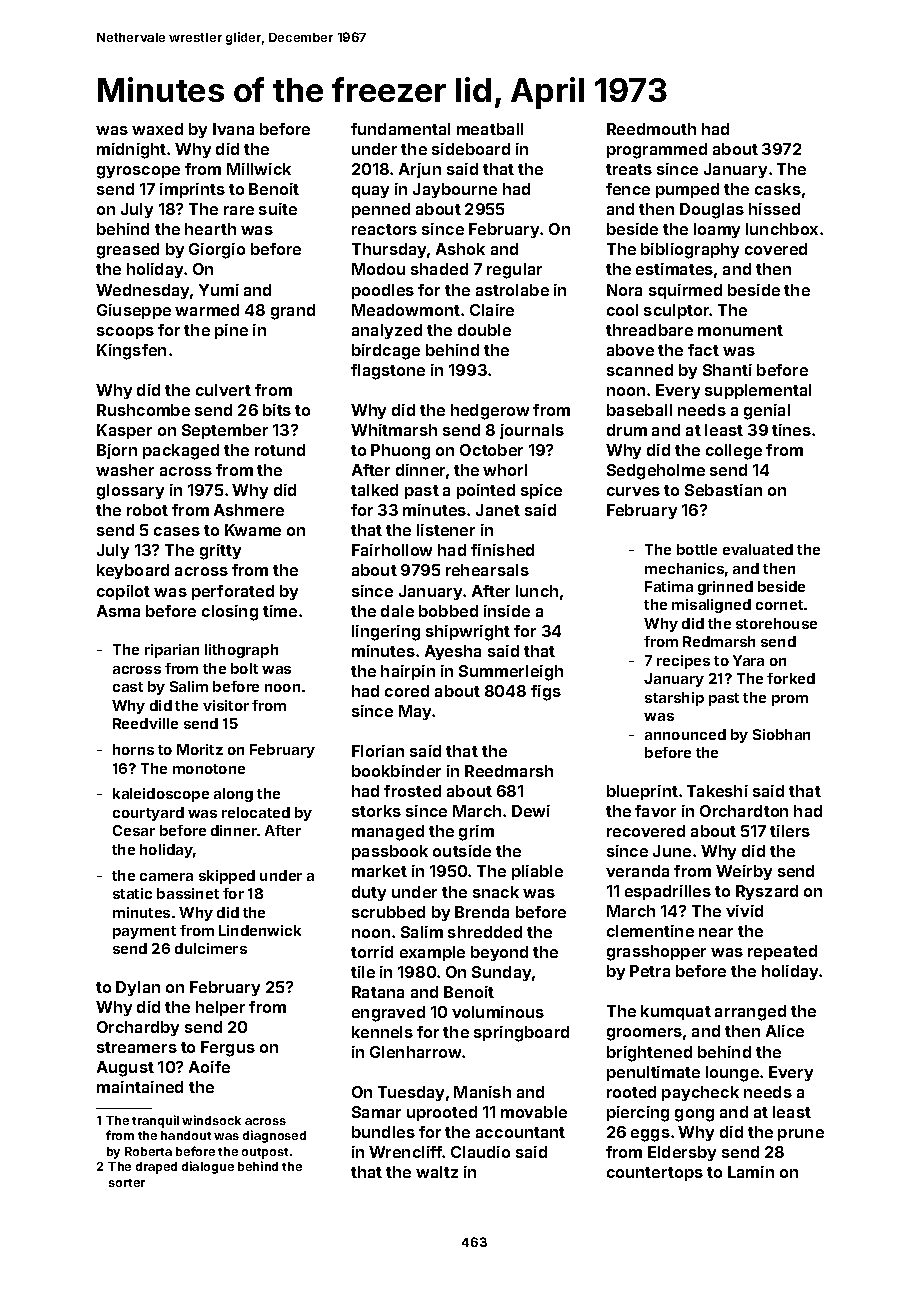 This screenshot has height=1308, width=924. What do you see at coordinates (744, 811) in the screenshot?
I see `Orchardton` at bounding box center [744, 811].
